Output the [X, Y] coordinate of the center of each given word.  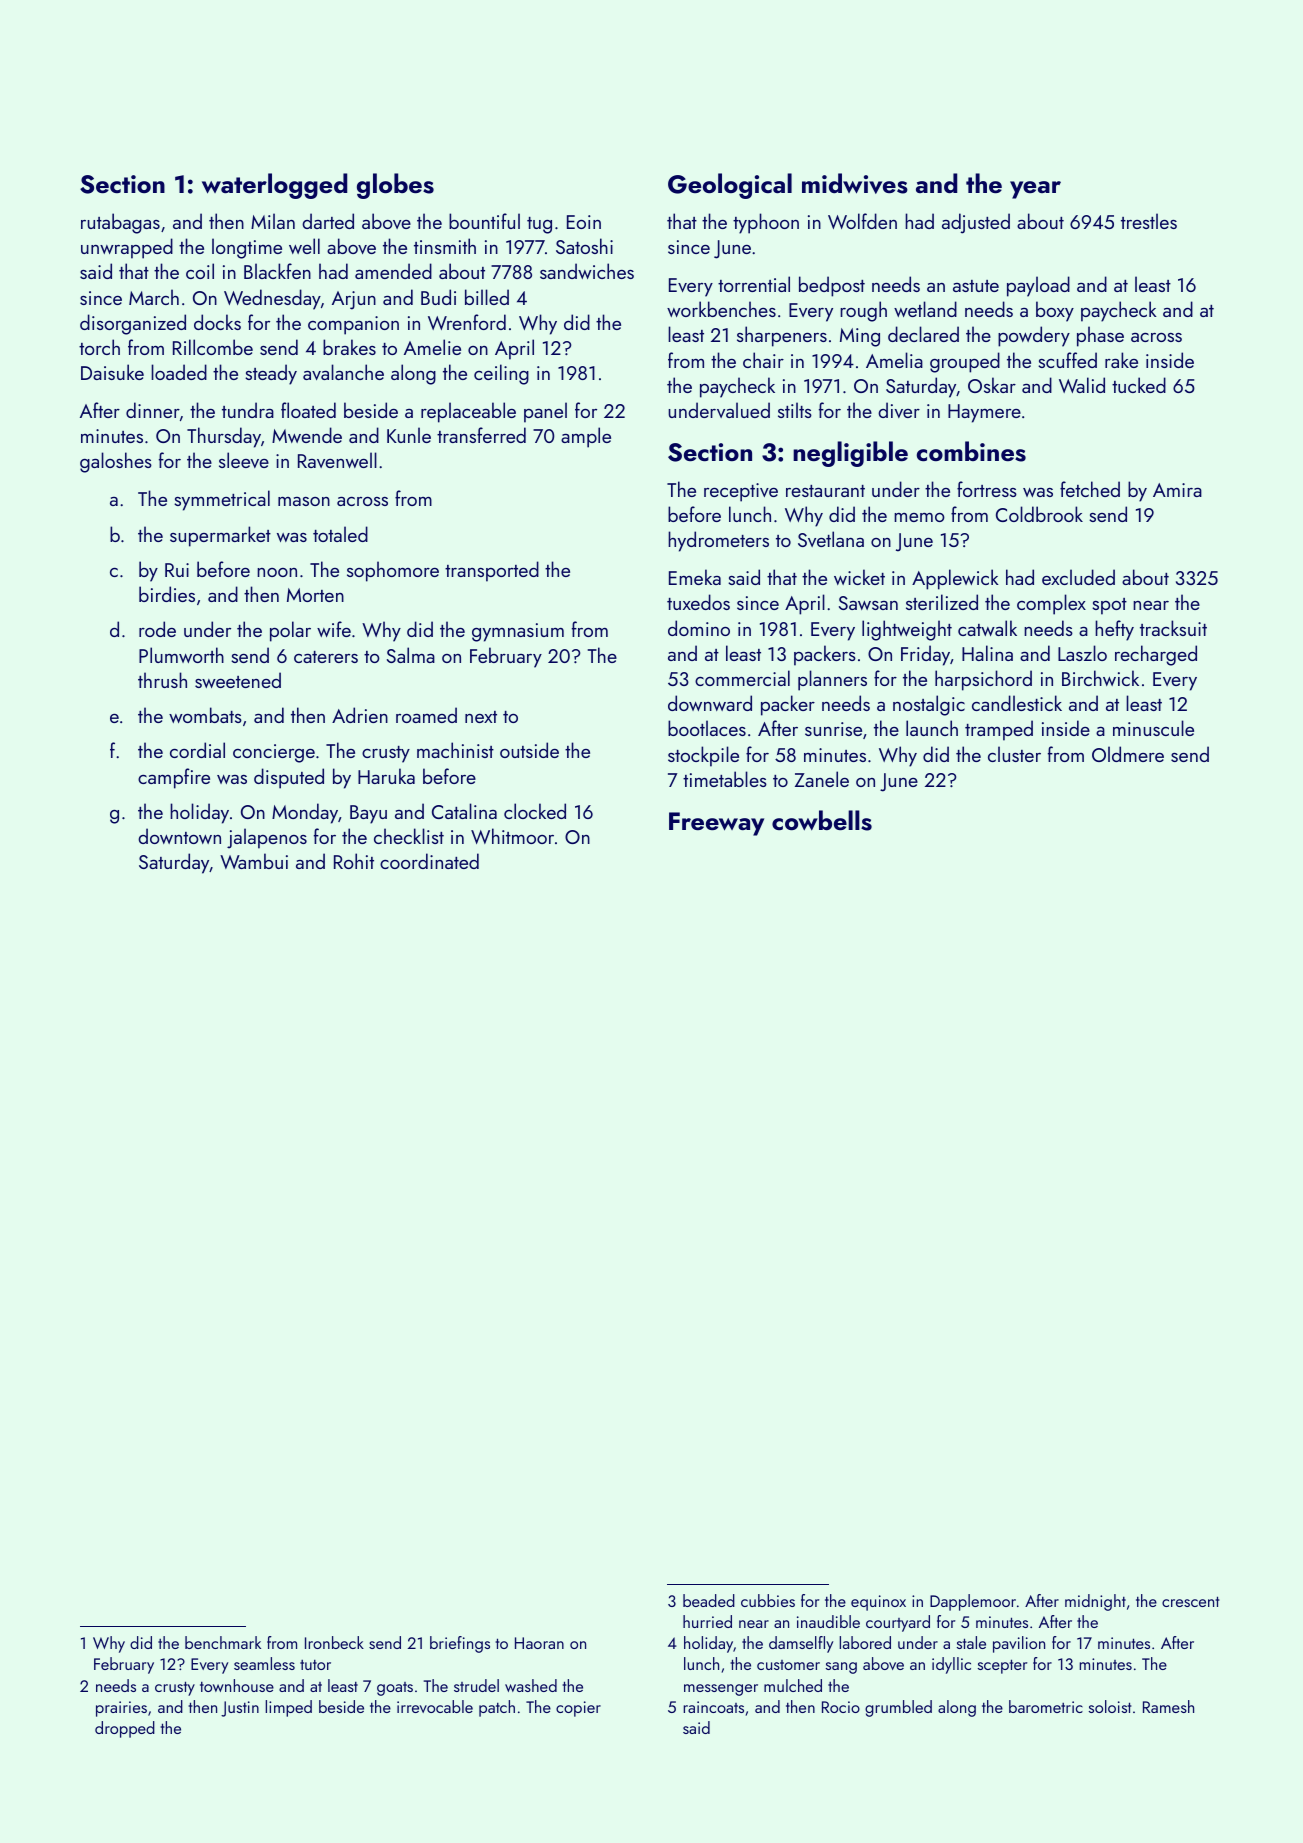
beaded [709, 1600]
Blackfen [277, 271]
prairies [121, 1709]
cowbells [822, 820]
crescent [1190, 1601]
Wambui [254, 861]
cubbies [768, 1600]
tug [539, 225]
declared [923, 334]
